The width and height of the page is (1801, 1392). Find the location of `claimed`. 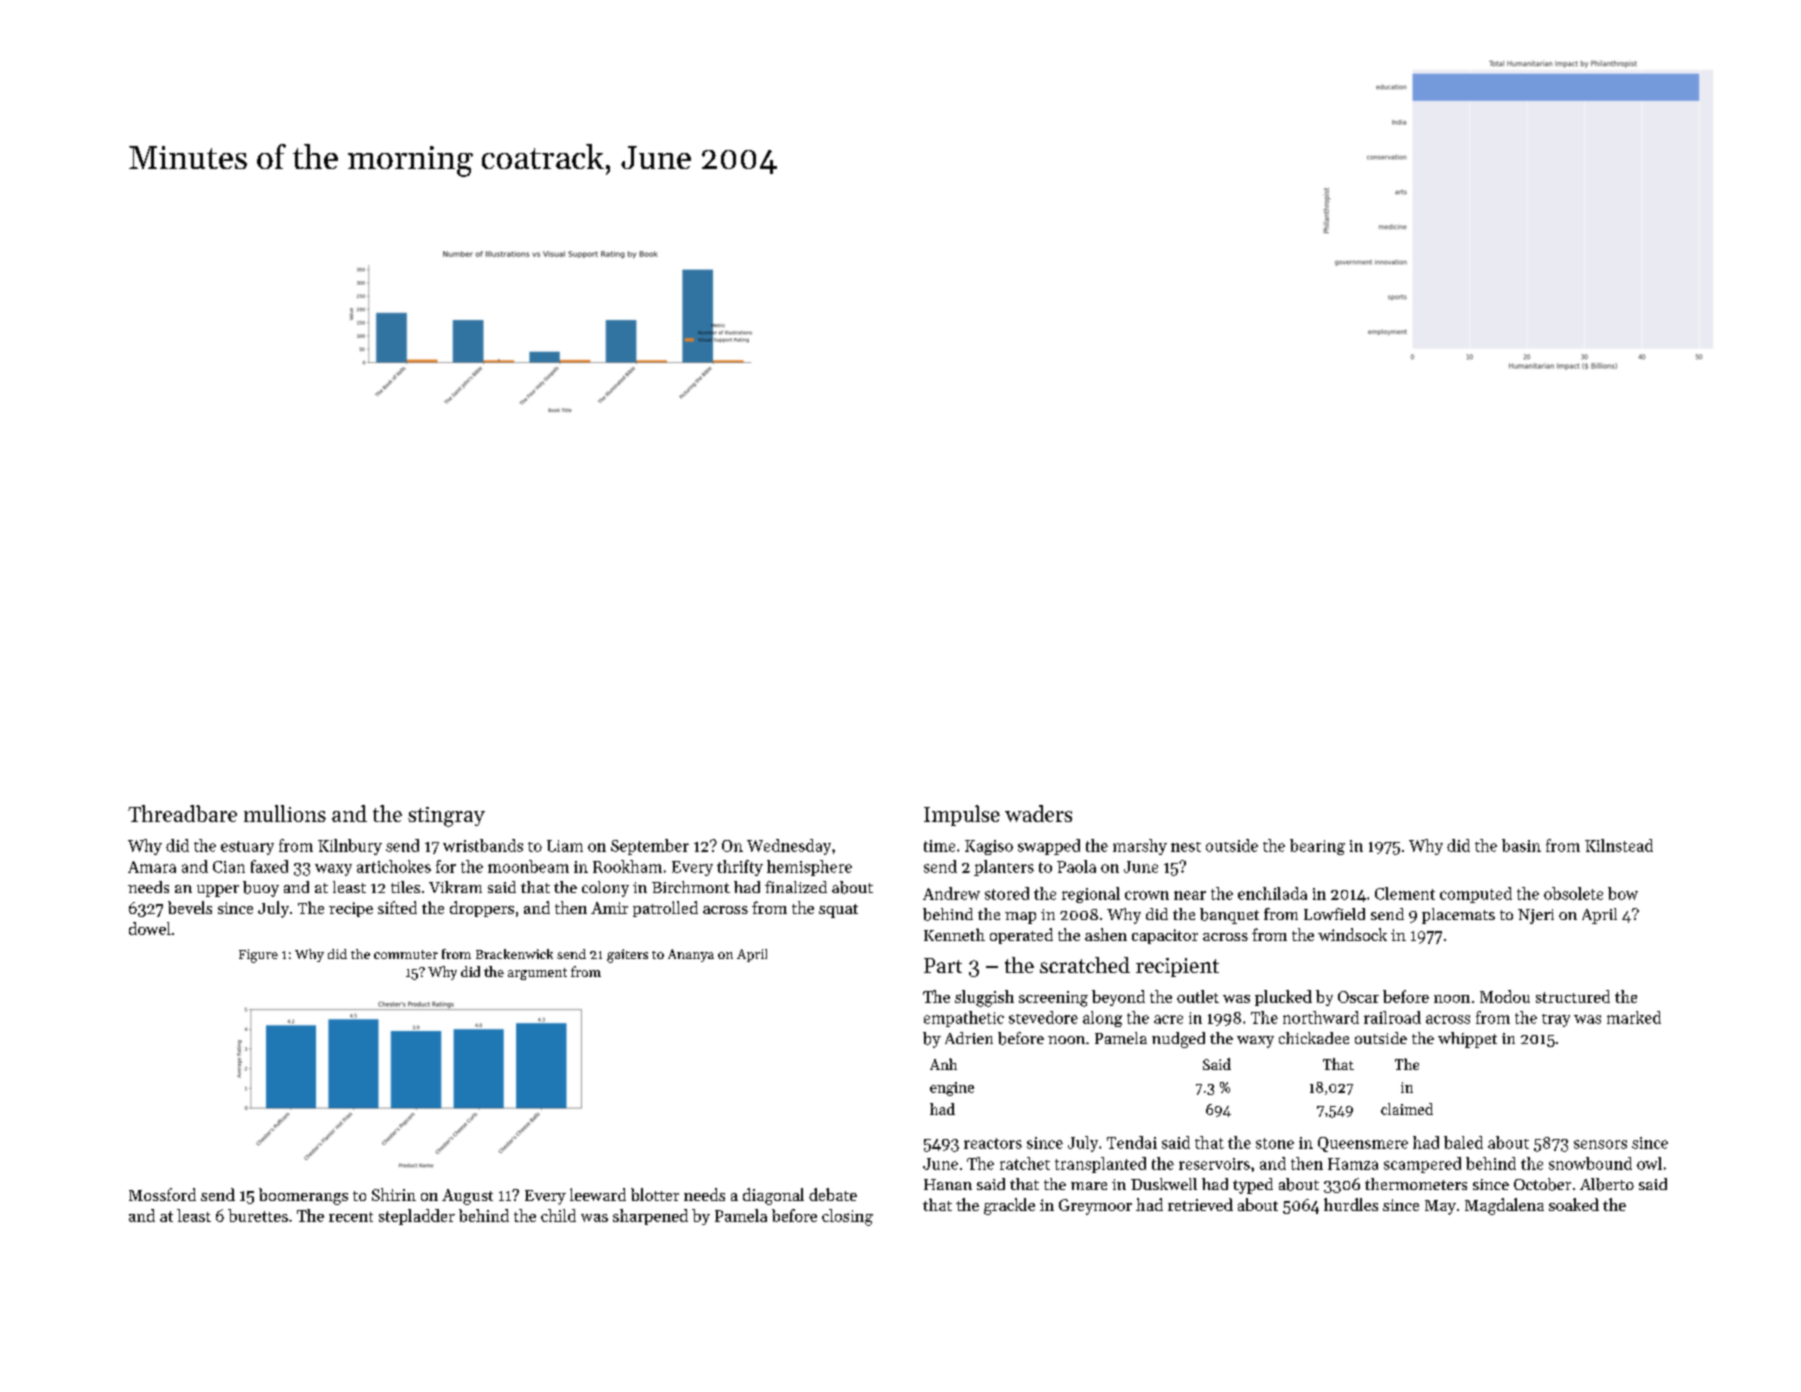

claimed is located at coordinates (1407, 1109).
